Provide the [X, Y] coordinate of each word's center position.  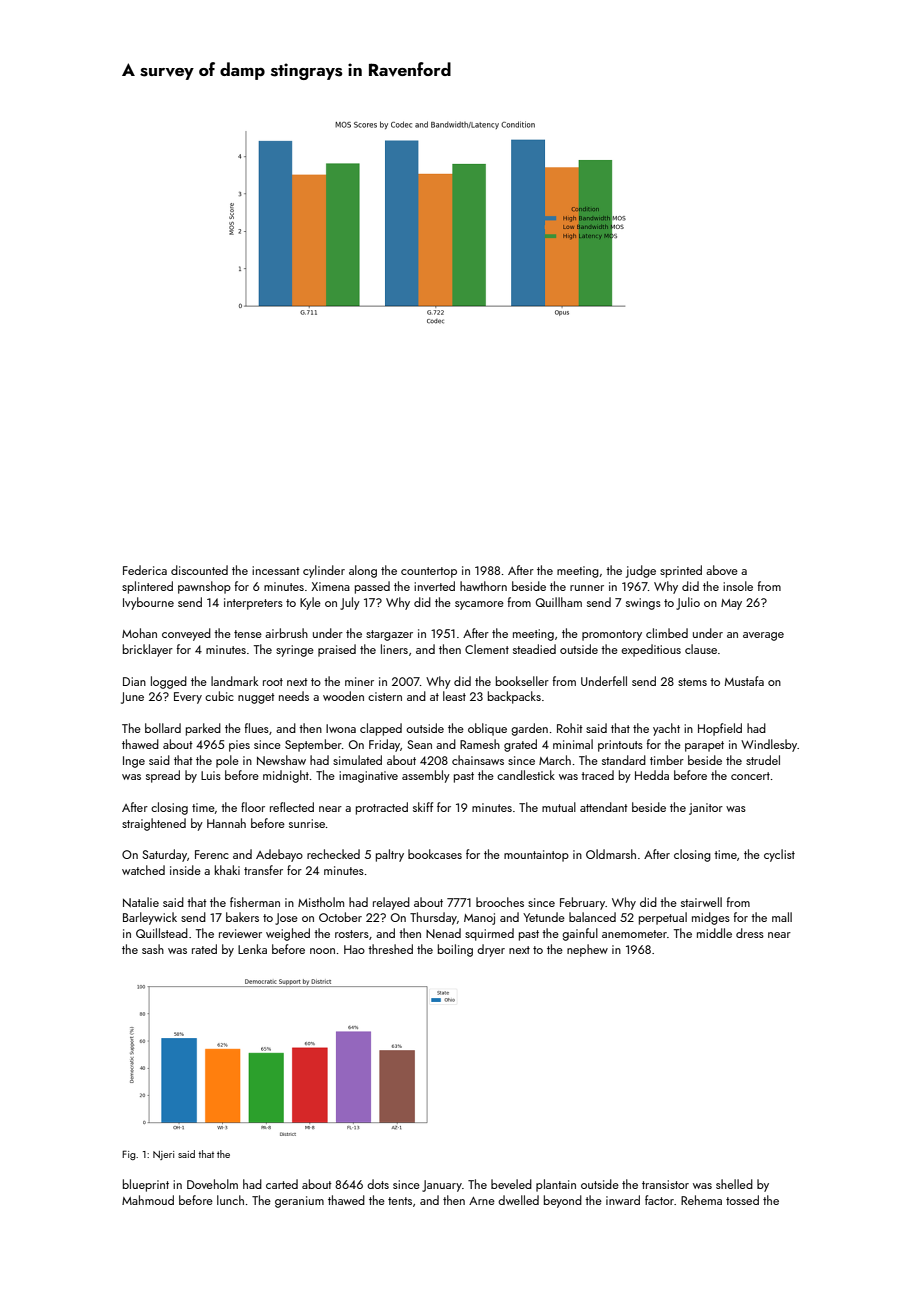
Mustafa [744, 681]
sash [153, 949]
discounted [199, 570]
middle [714, 933]
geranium [299, 1202]
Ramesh [480, 744]
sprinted [681, 571]
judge [641, 571]
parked [203, 729]
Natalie [141, 902]
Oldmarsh [611, 854]
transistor [665, 1184]
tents [400, 1201]
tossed [742, 1200]
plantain [556, 1185]
